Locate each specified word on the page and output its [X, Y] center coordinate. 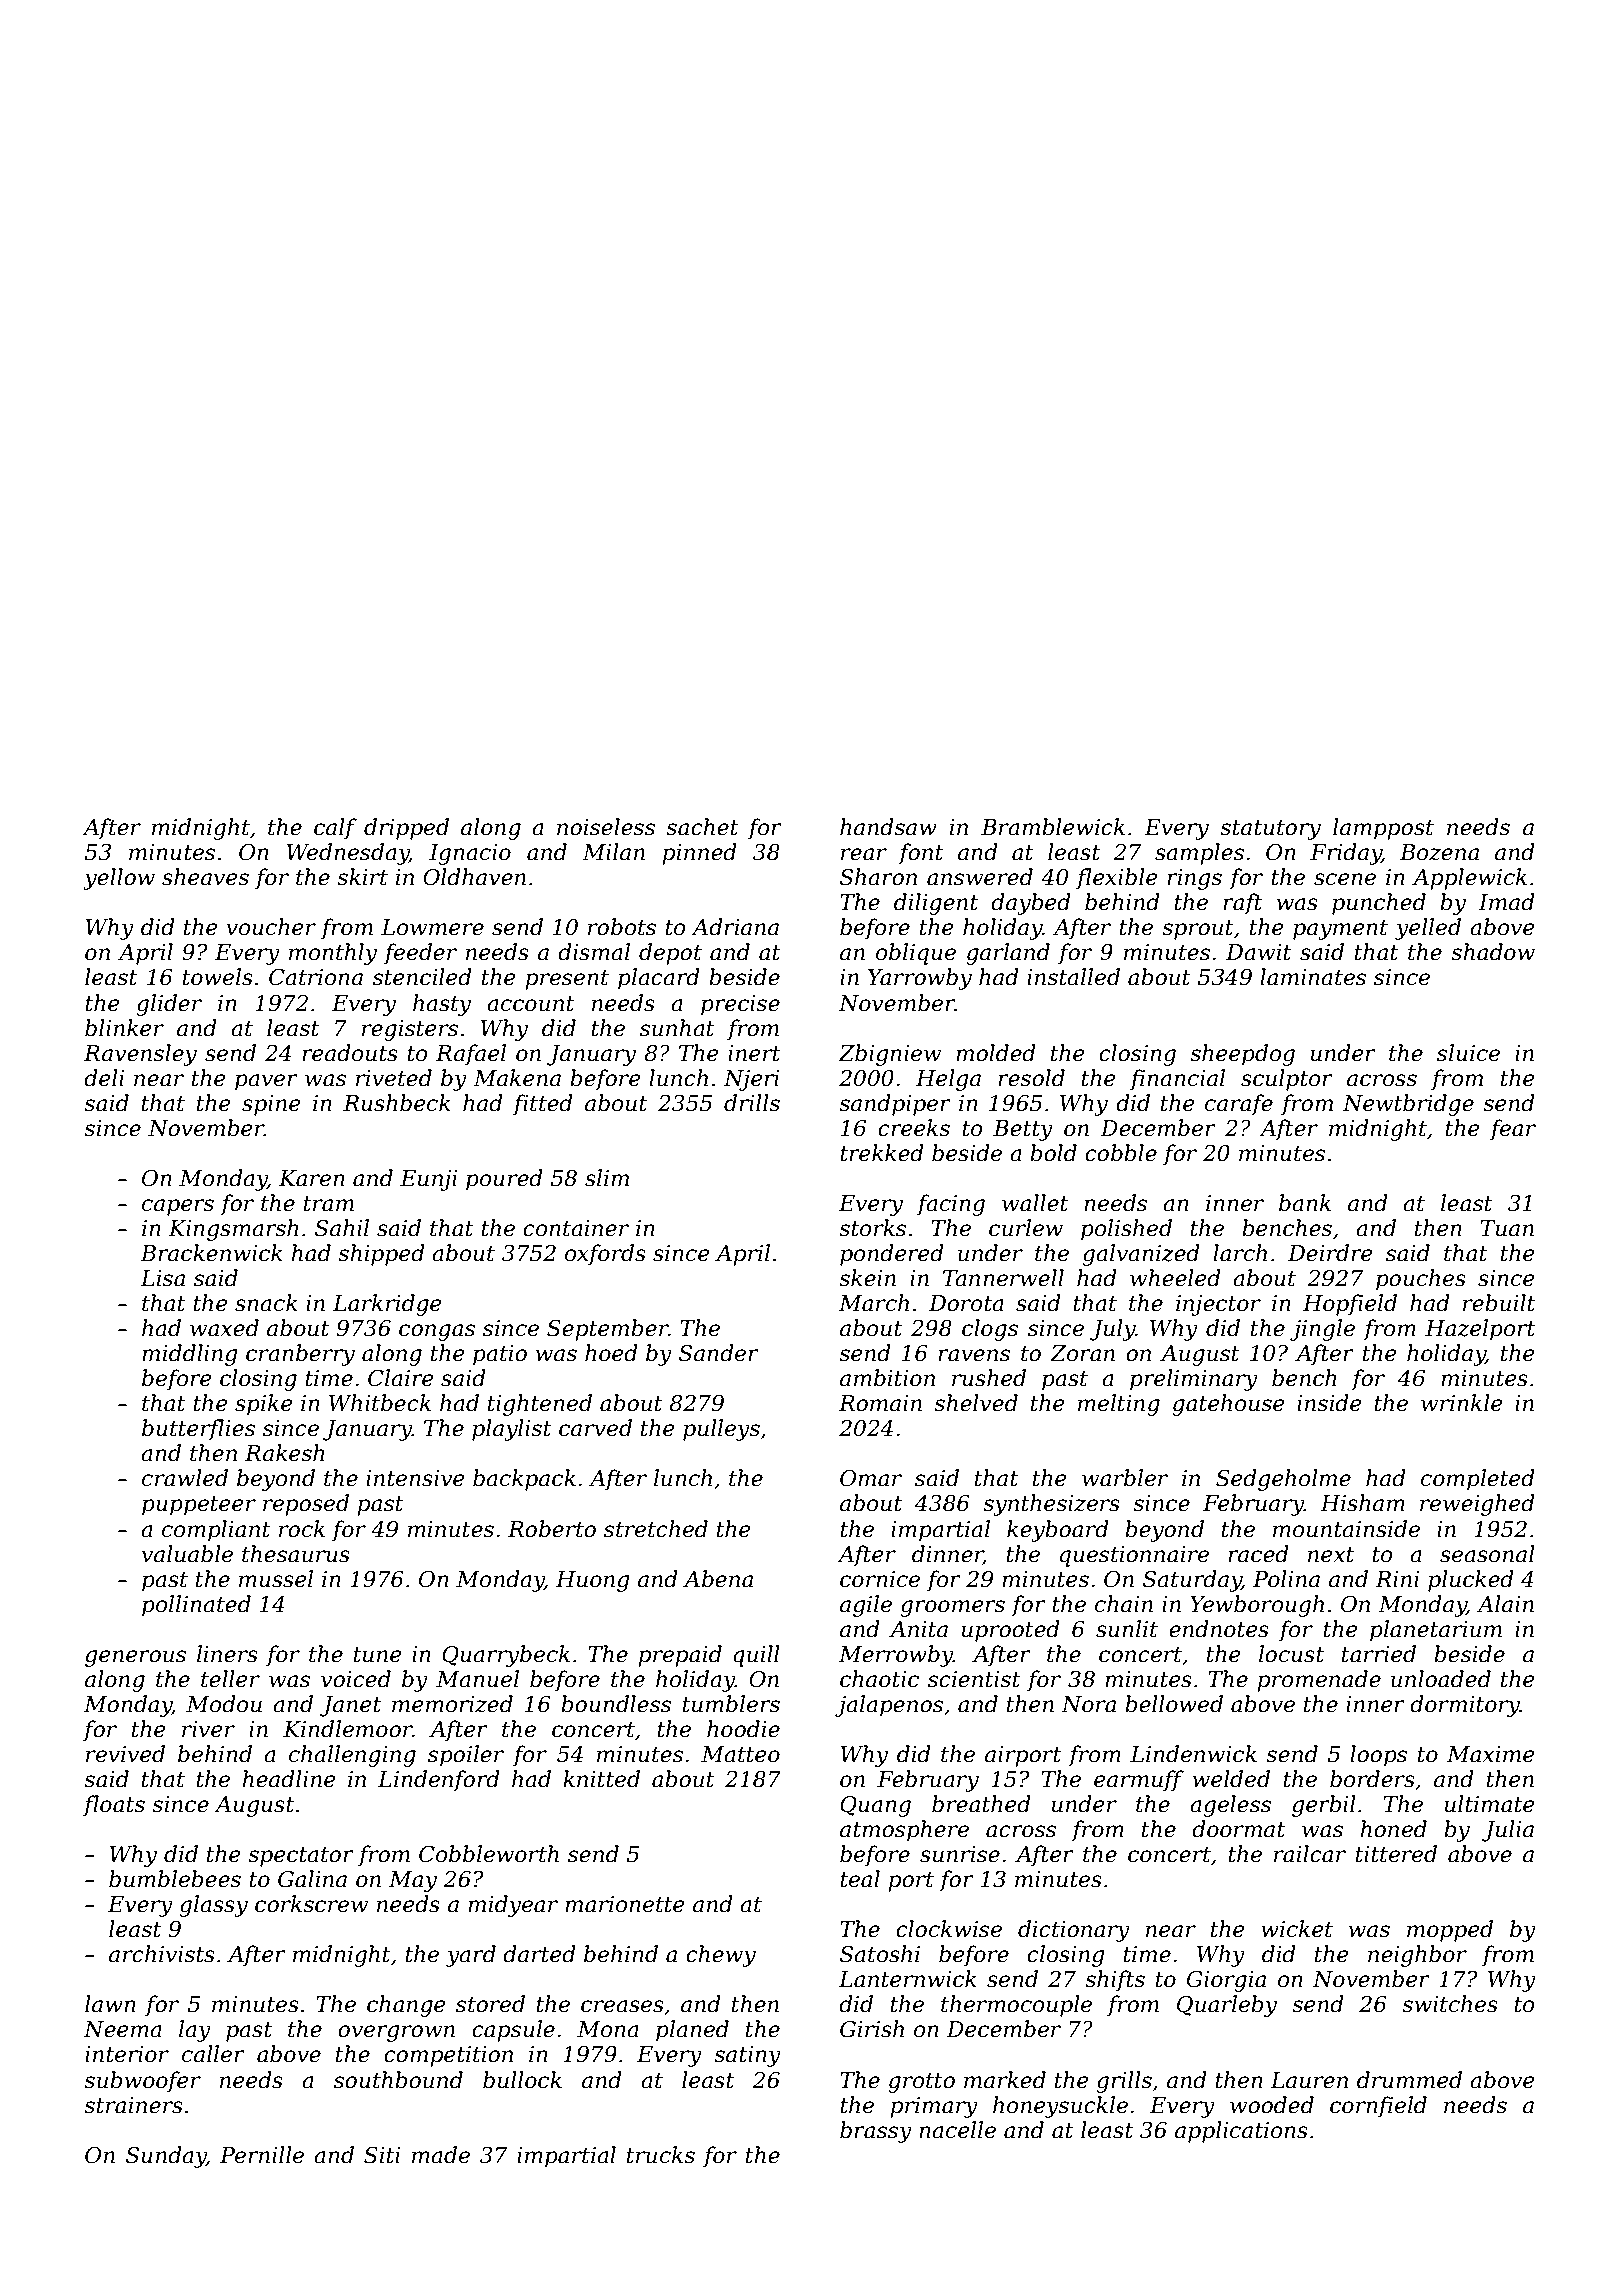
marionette [625, 1904]
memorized [452, 1704]
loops [1378, 1756]
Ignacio [470, 854]
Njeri [751, 1080]
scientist [974, 1679]
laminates [1313, 977]
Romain [880, 1403]
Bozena [1439, 852]
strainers [133, 2105]
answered [980, 877]
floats [114, 1806]
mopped [1450, 1931]
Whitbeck [380, 1403]
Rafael [471, 1055]
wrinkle [1462, 1403]
